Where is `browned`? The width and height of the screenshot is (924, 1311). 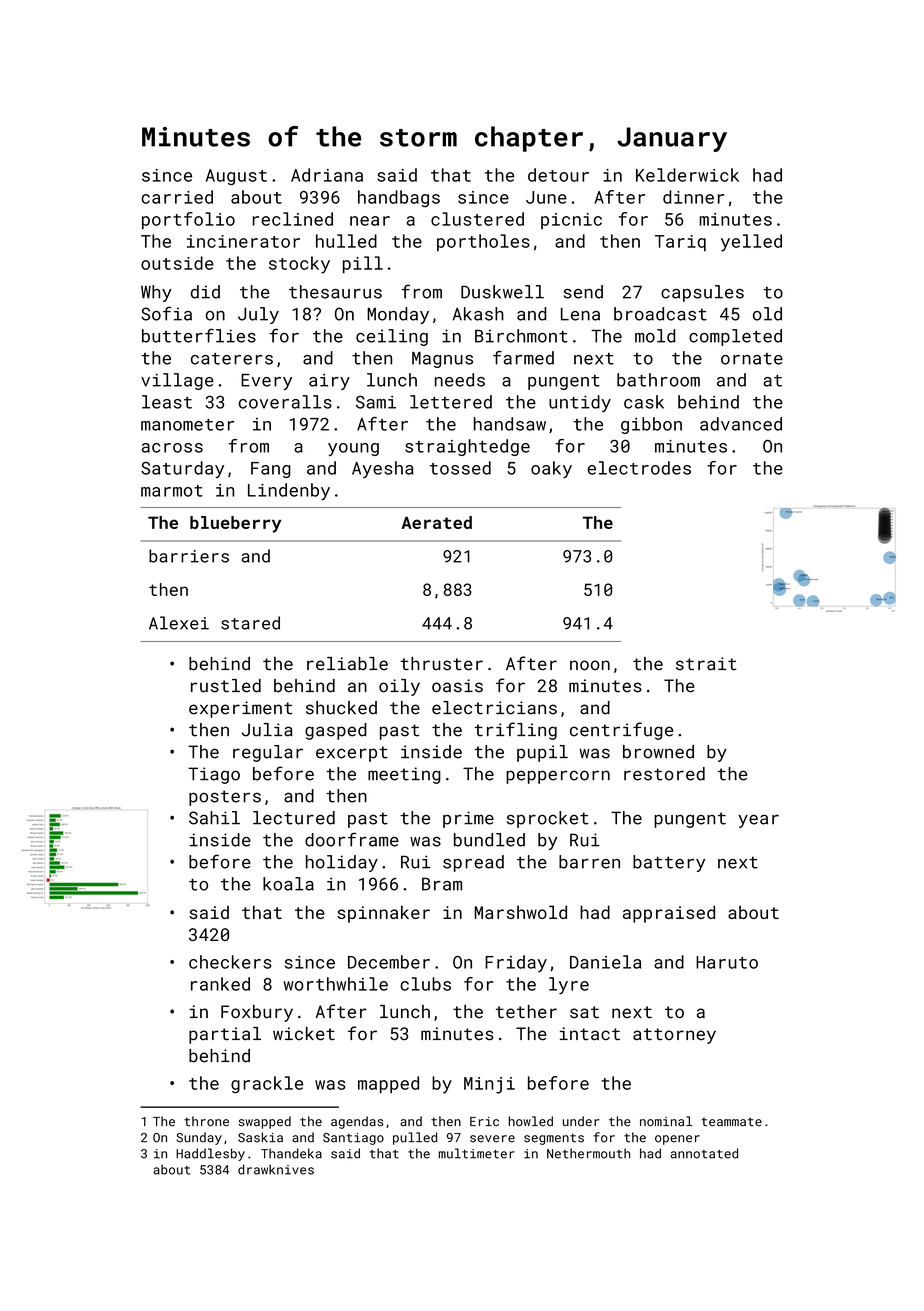 browned is located at coordinates (658, 752).
